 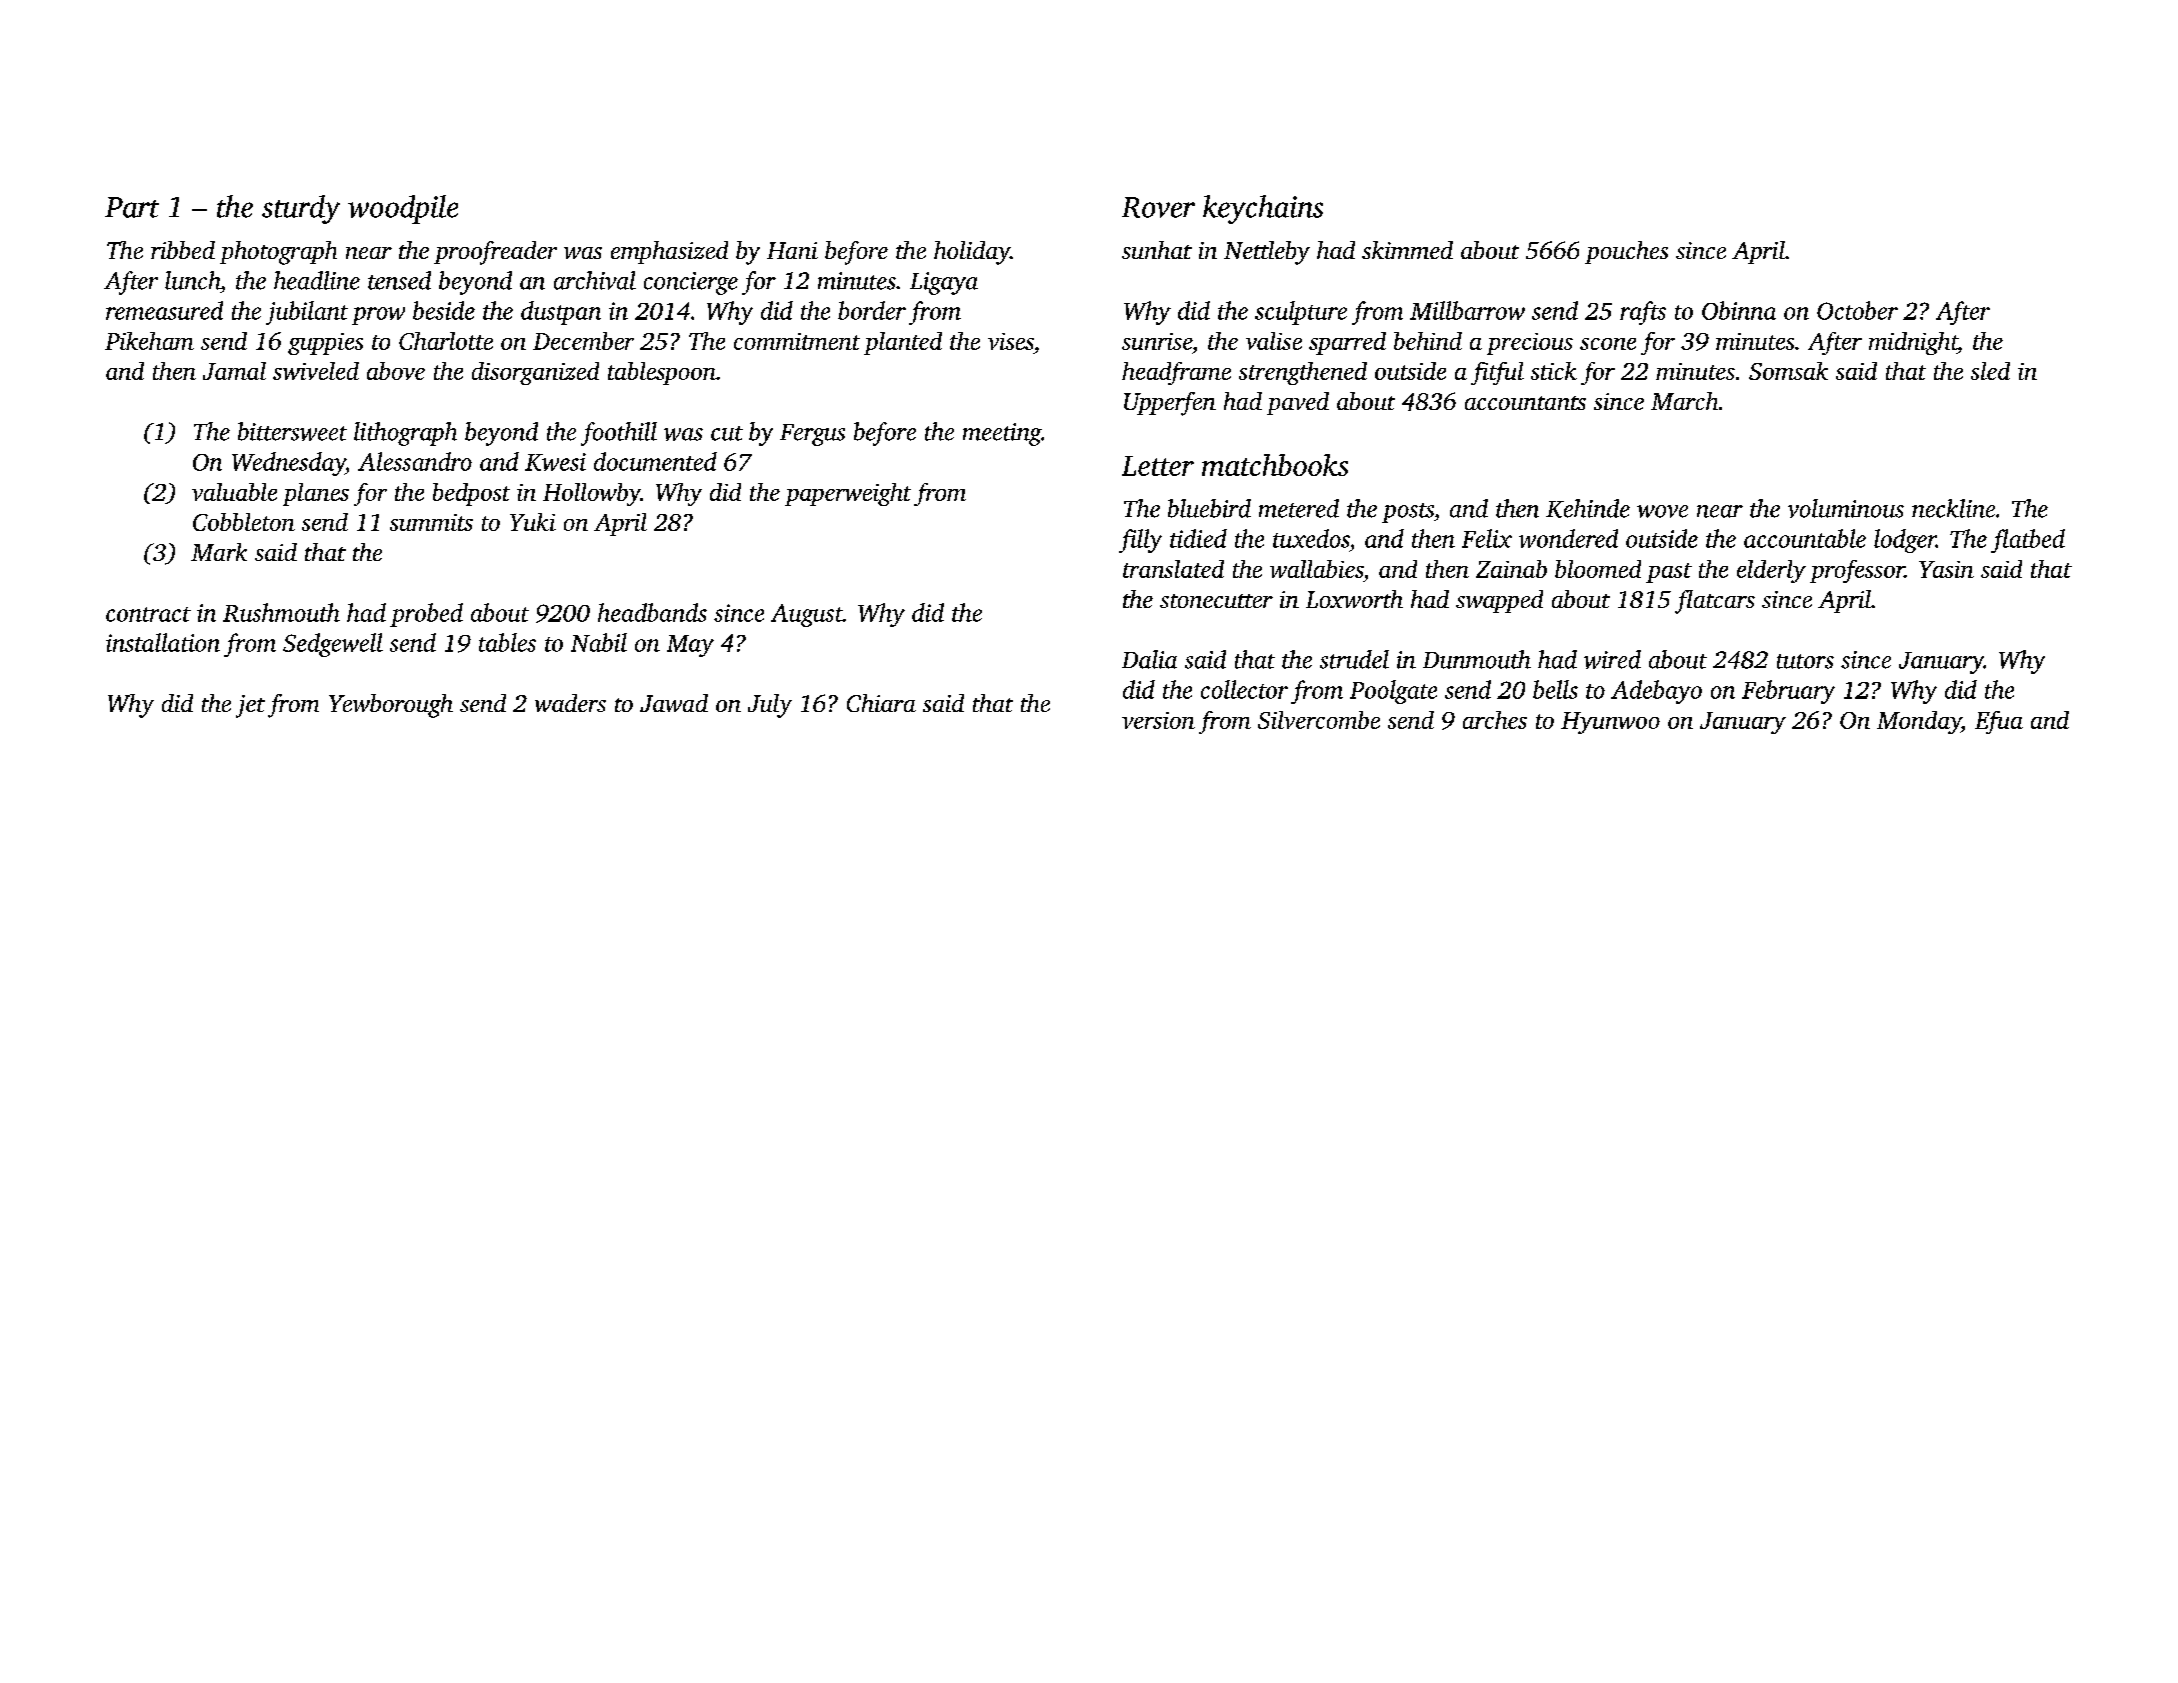 I want to click on August, so click(x=807, y=615).
